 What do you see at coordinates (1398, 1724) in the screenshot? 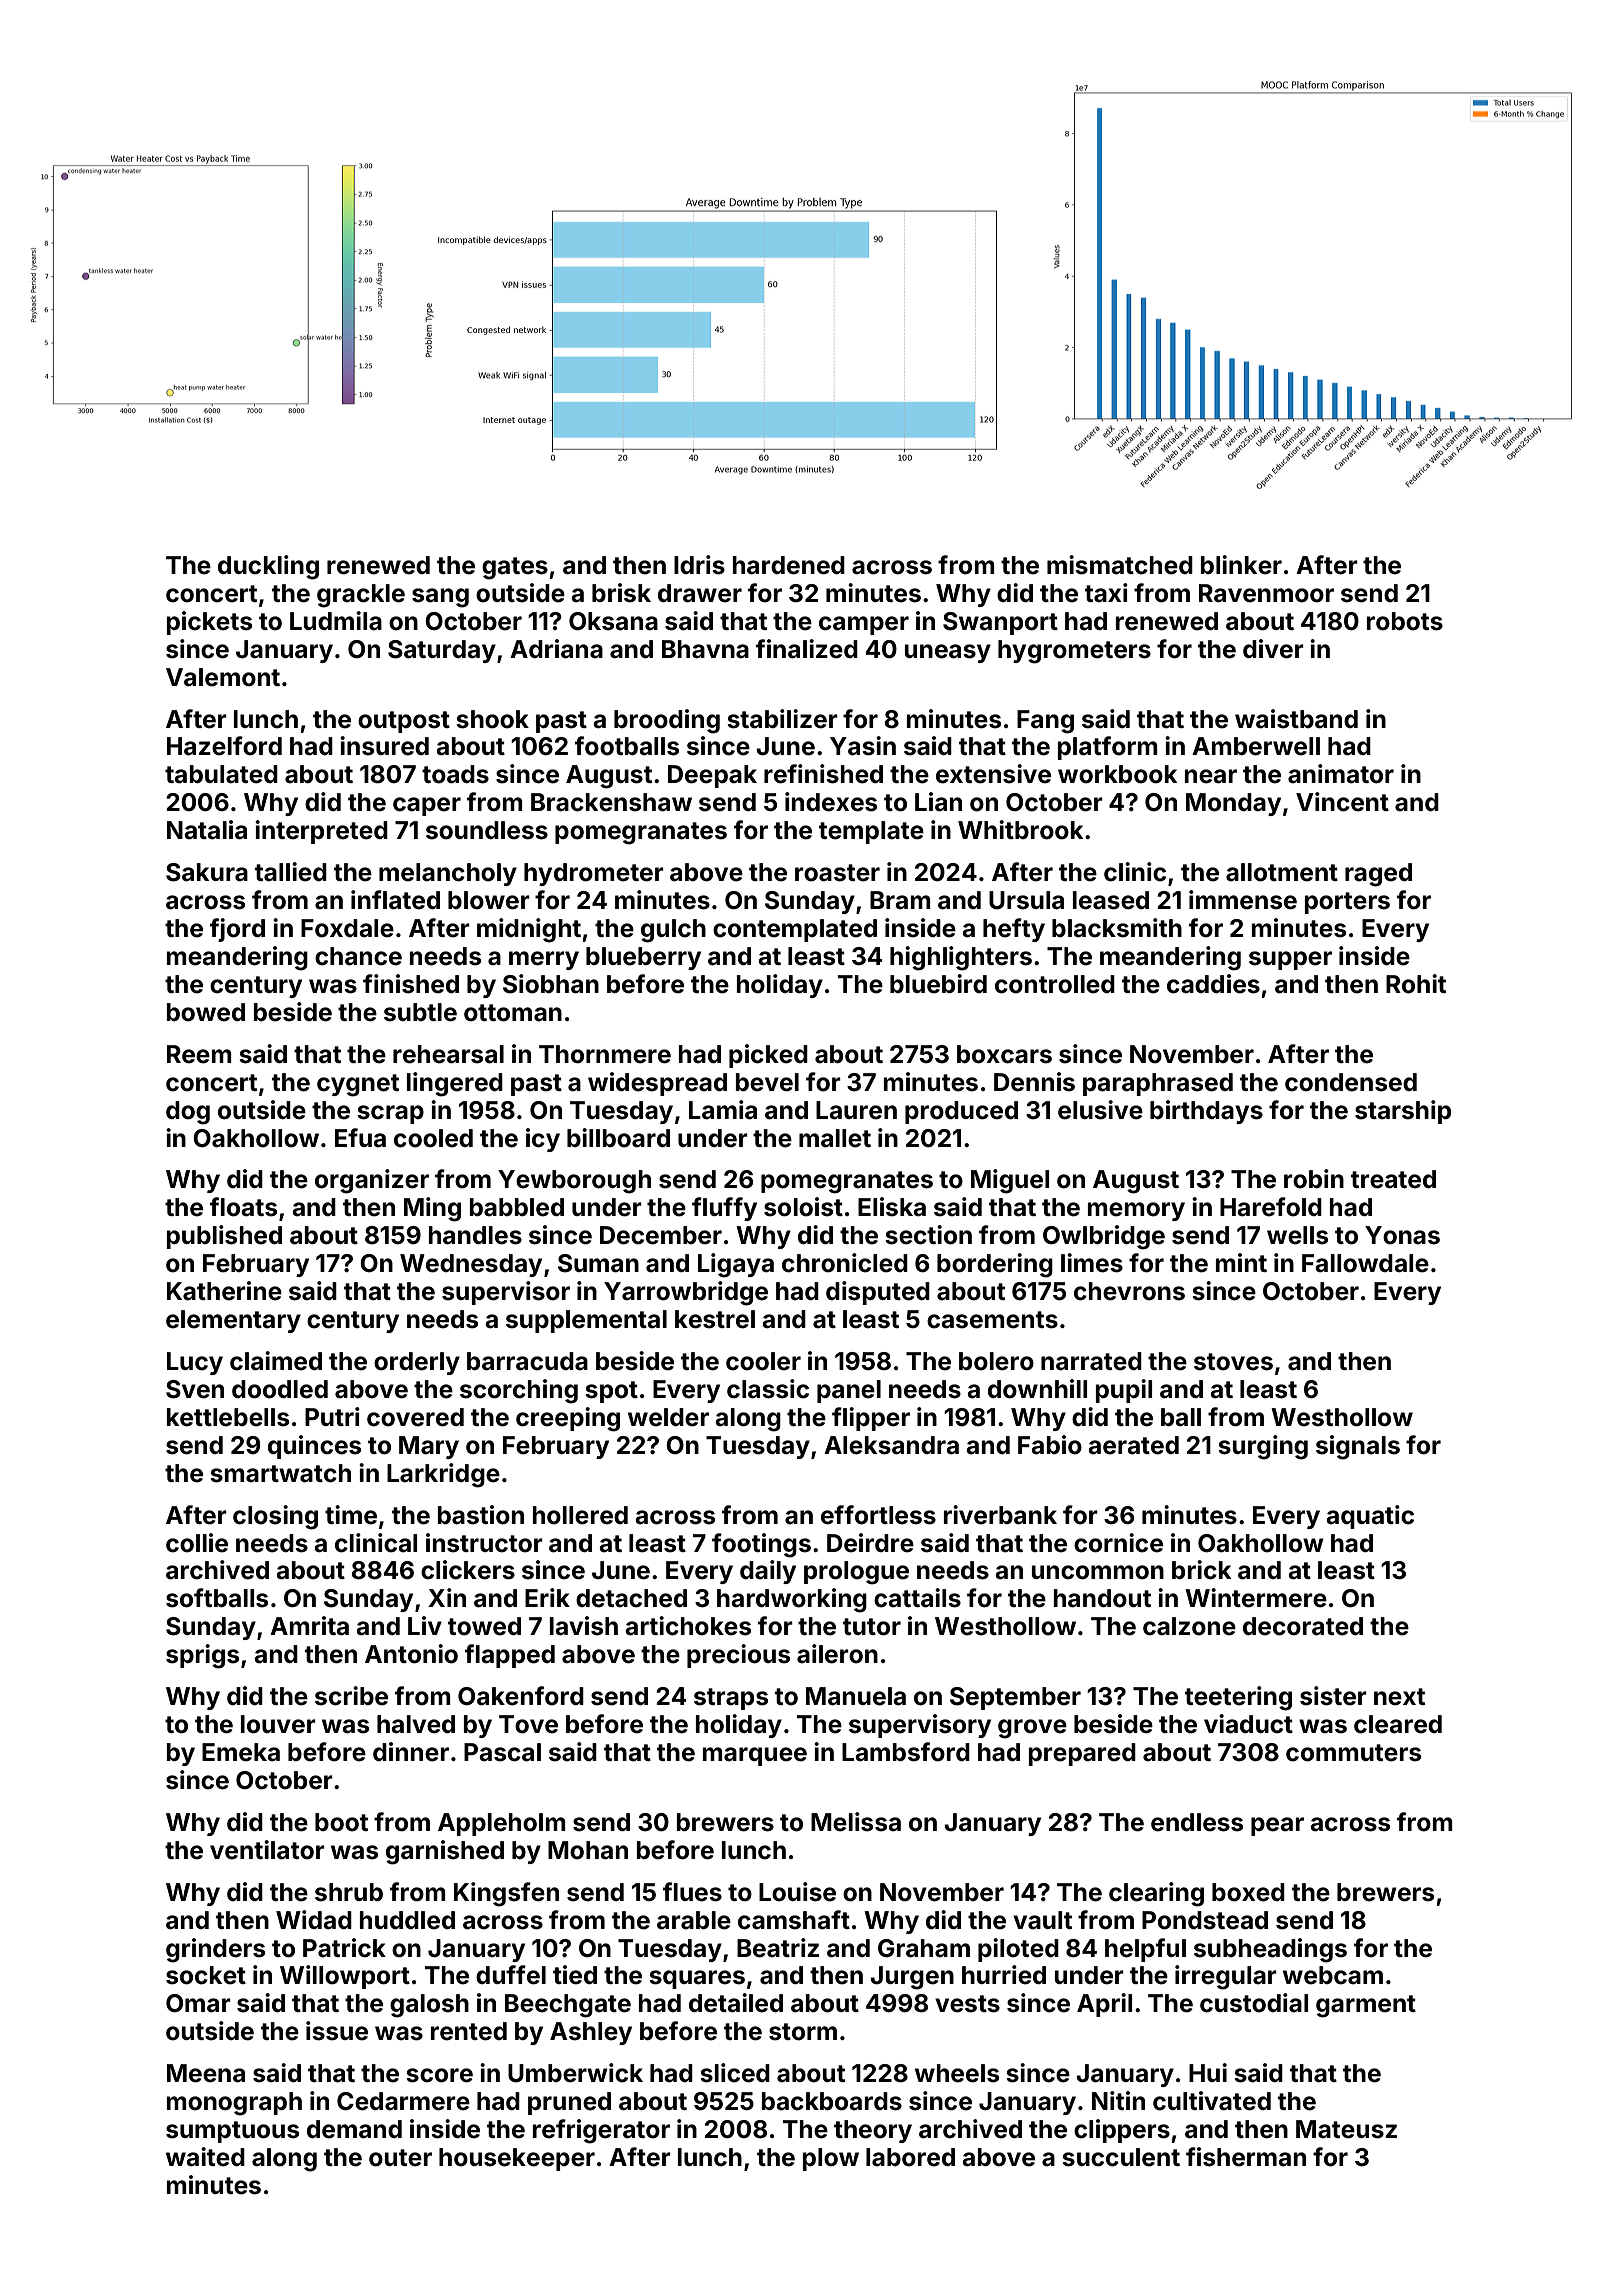
I see `cleared` at bounding box center [1398, 1724].
